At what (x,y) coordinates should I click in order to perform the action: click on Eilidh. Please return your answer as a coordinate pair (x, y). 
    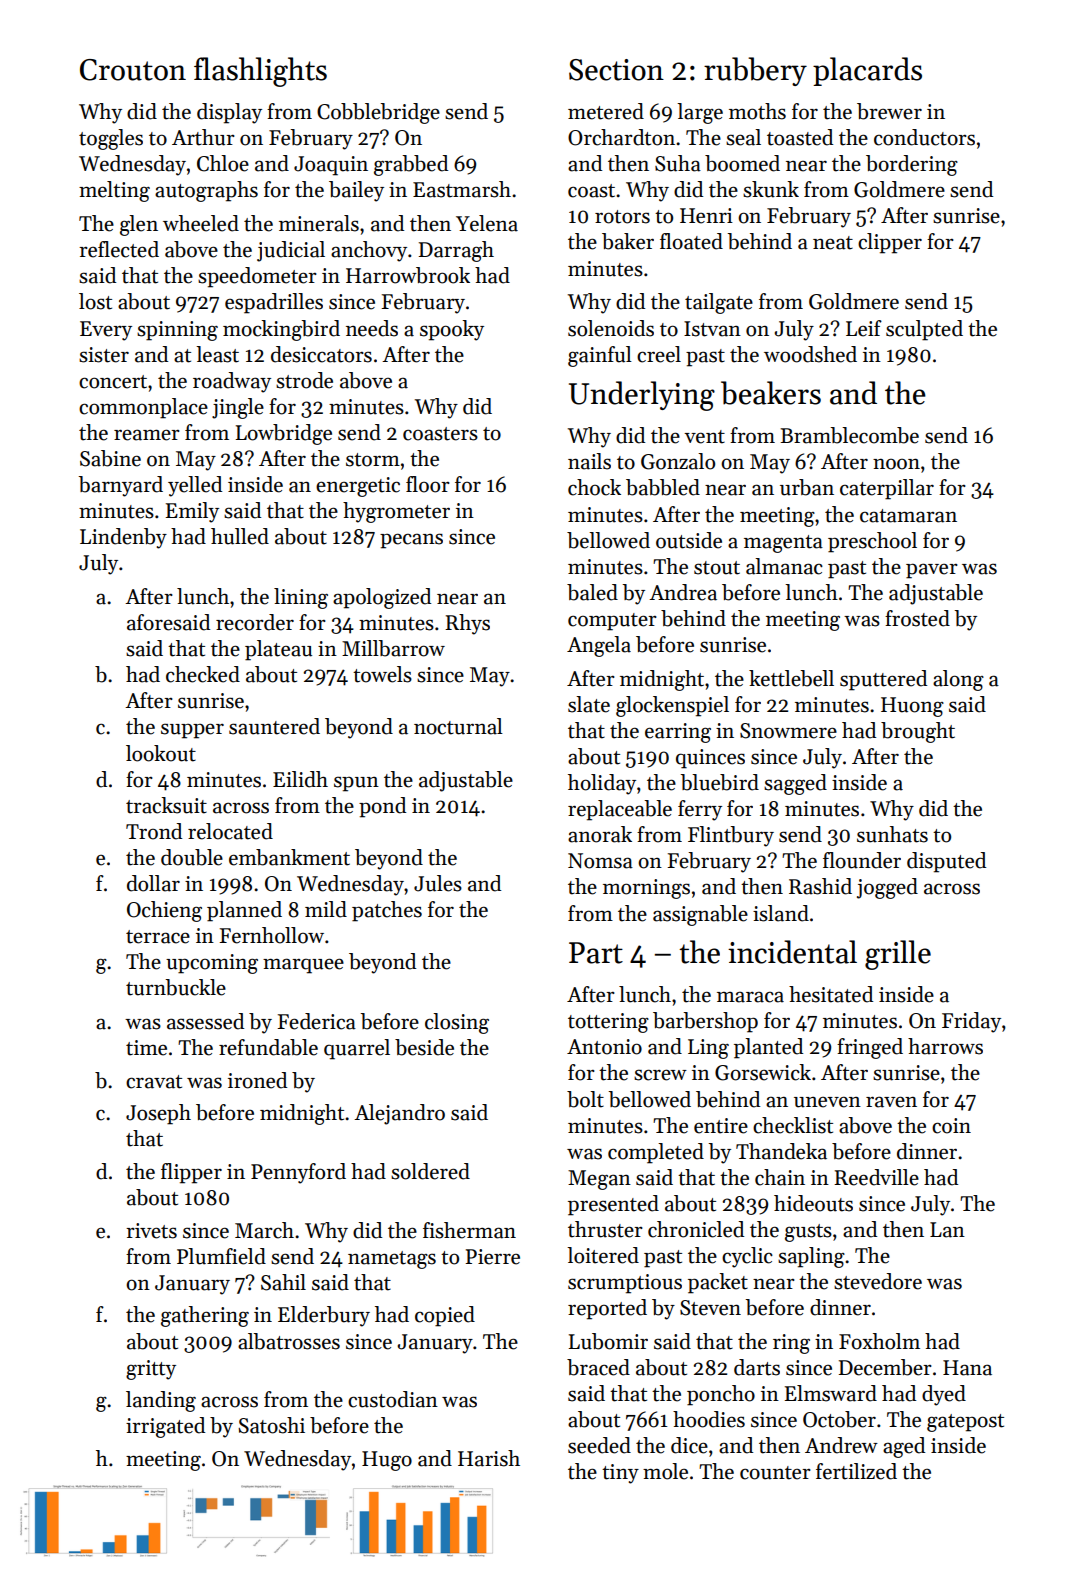
    Looking at the image, I should click on (300, 779).
